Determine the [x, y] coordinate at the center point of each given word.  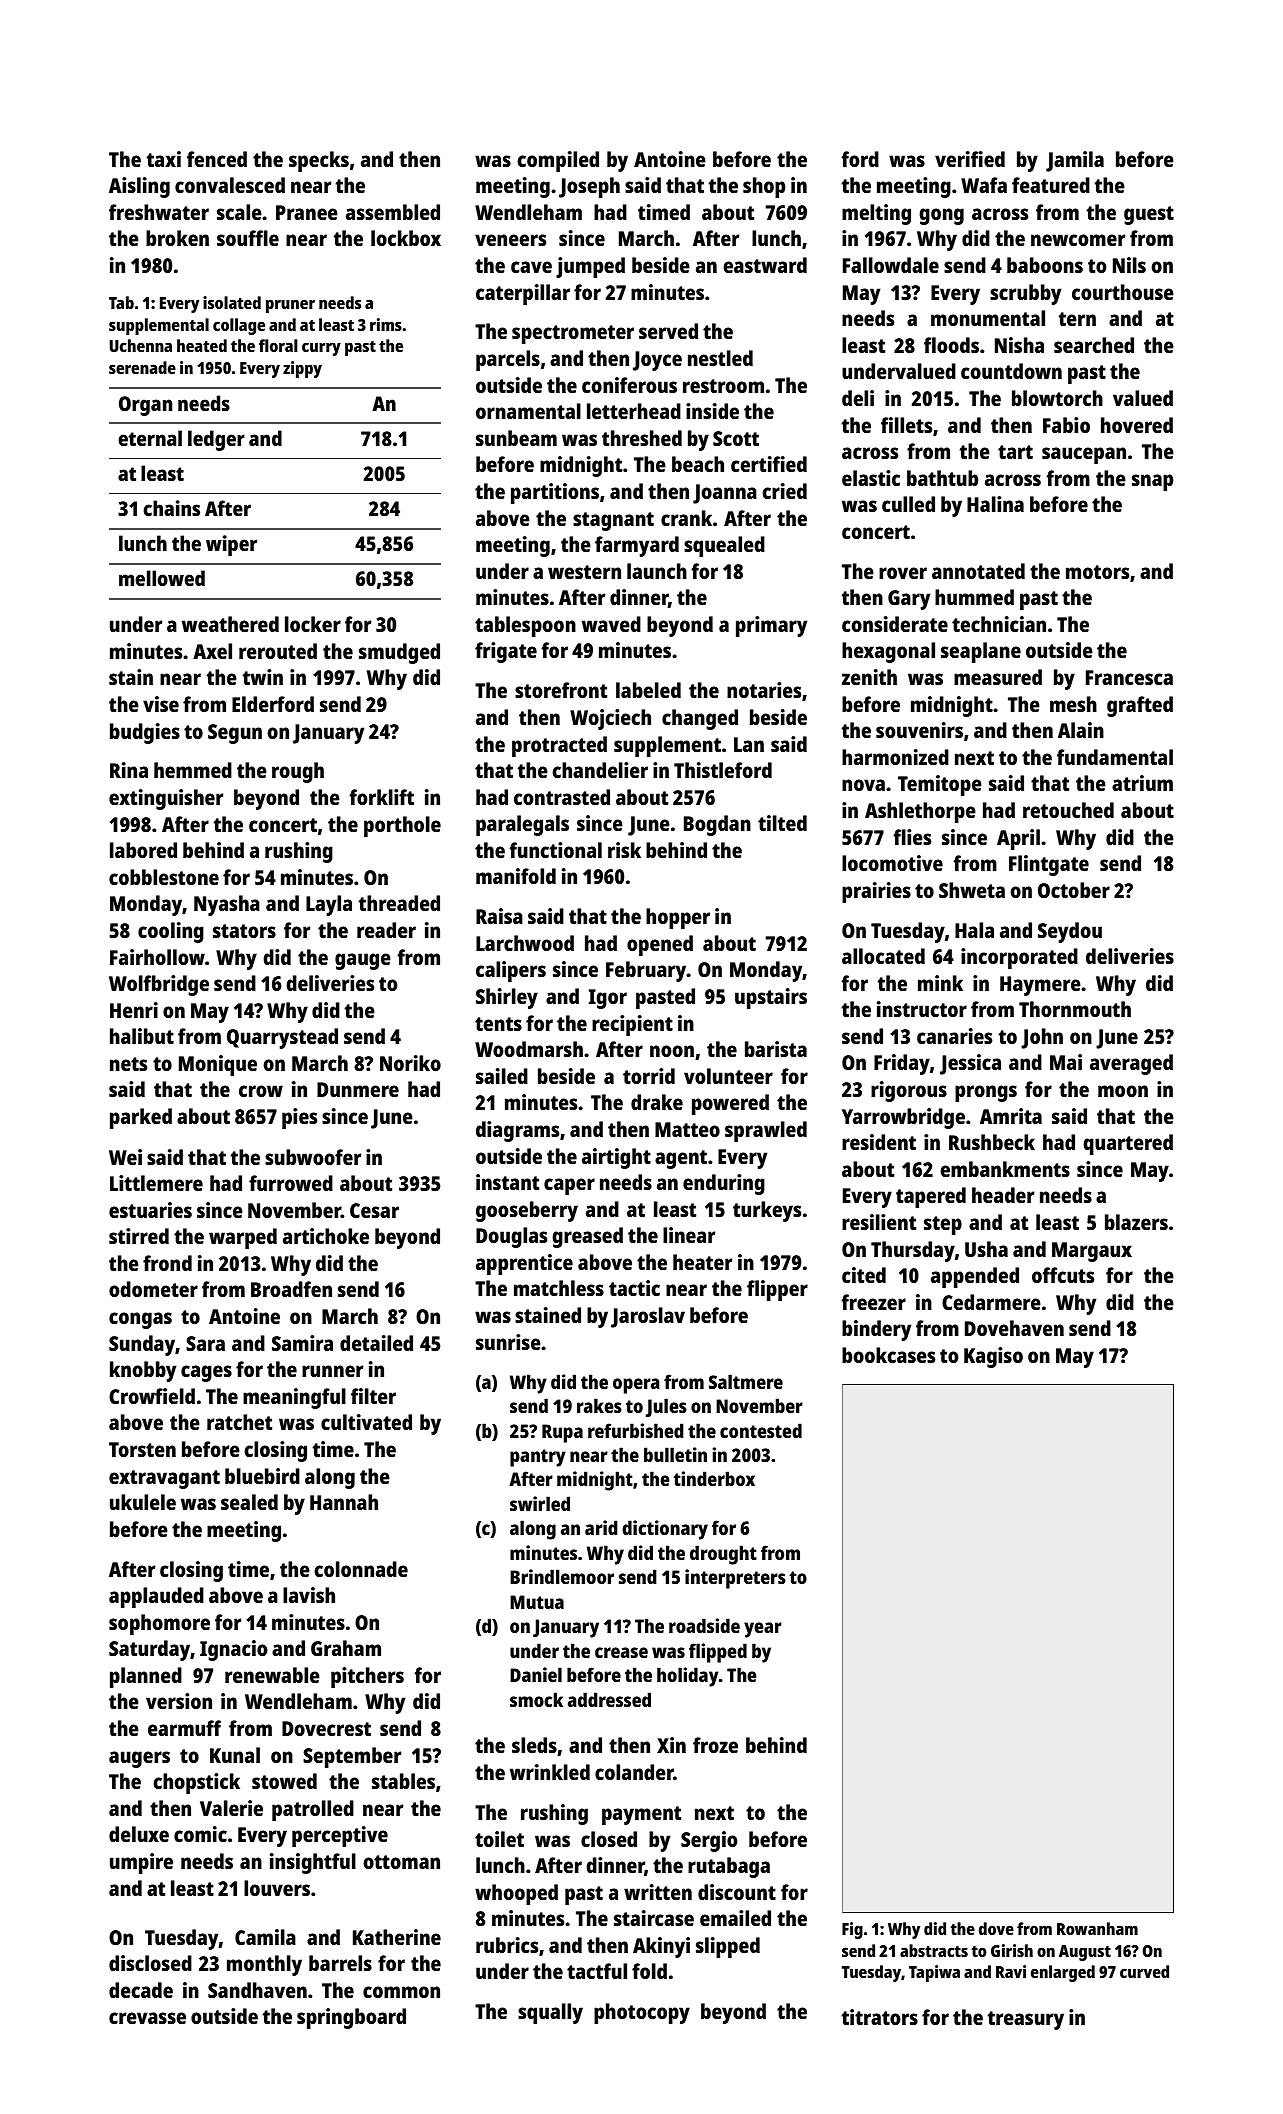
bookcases [888, 1355]
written [658, 1892]
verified [970, 159]
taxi [164, 159]
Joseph [589, 187]
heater [702, 1262]
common [401, 1992]
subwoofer [313, 1157]
